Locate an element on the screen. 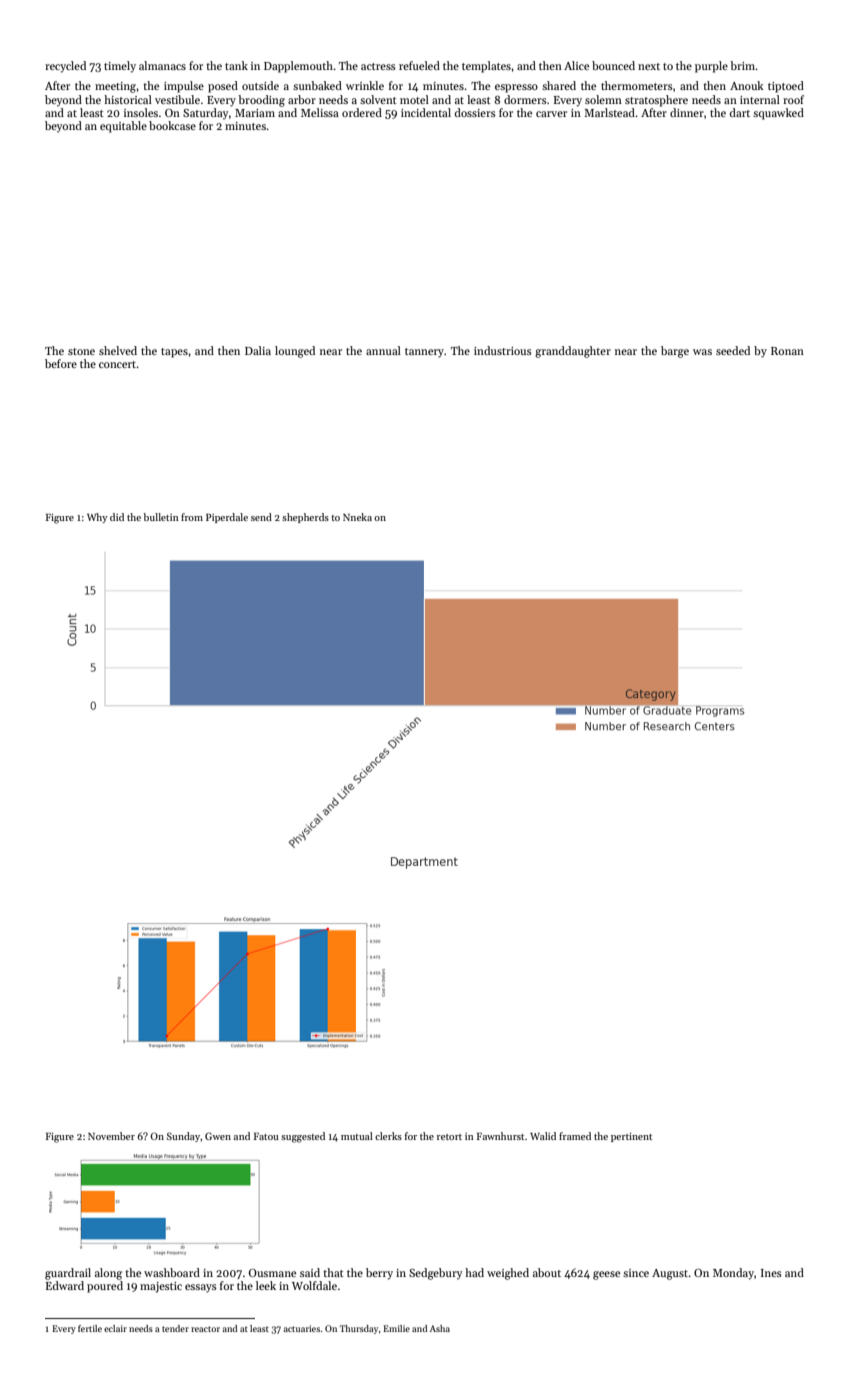  Emilie is located at coordinates (396, 1328).
